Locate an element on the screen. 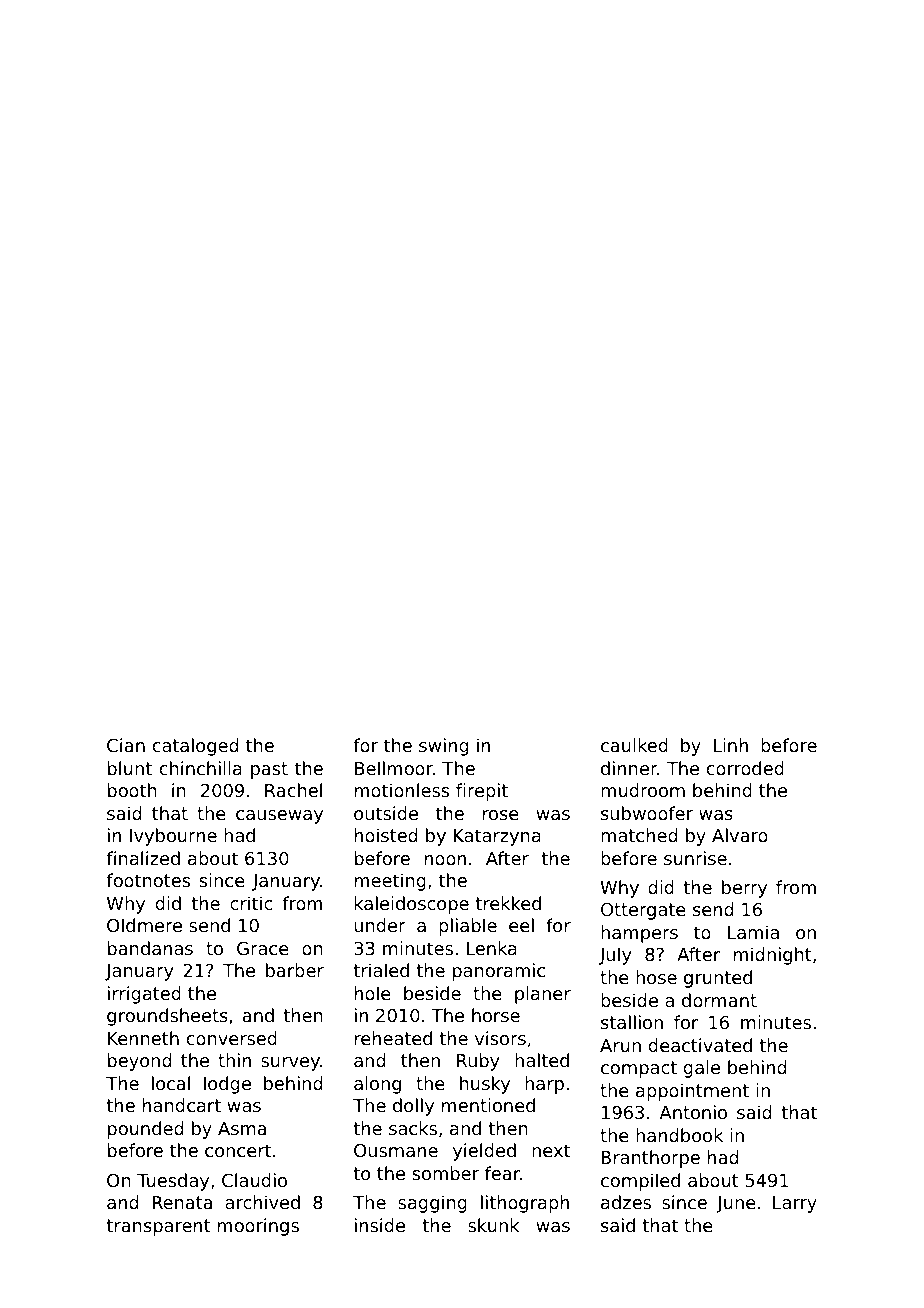  kaleidoscope is located at coordinates (412, 905).
